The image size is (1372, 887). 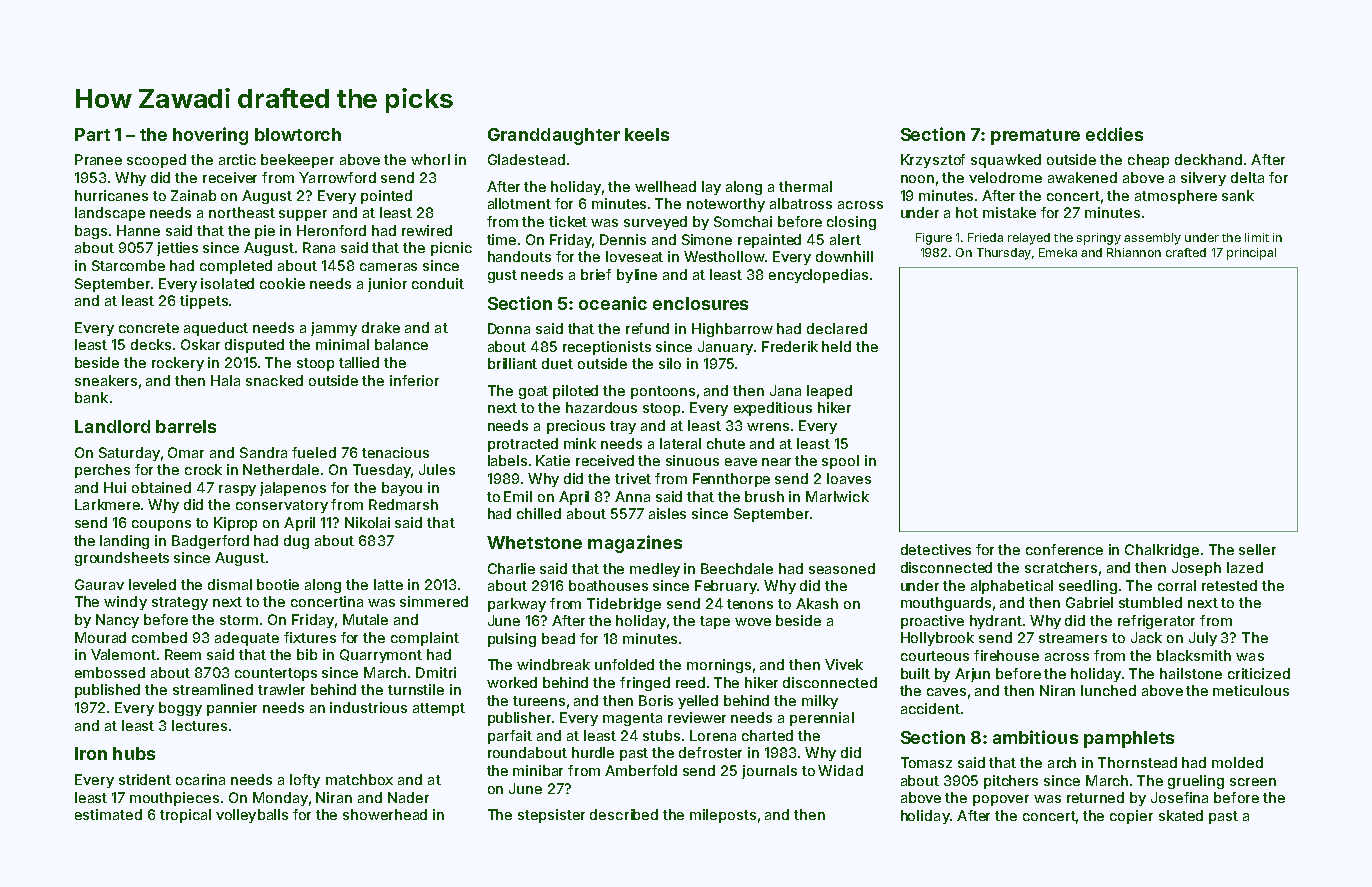 I want to click on hurricanes, so click(x=111, y=195).
